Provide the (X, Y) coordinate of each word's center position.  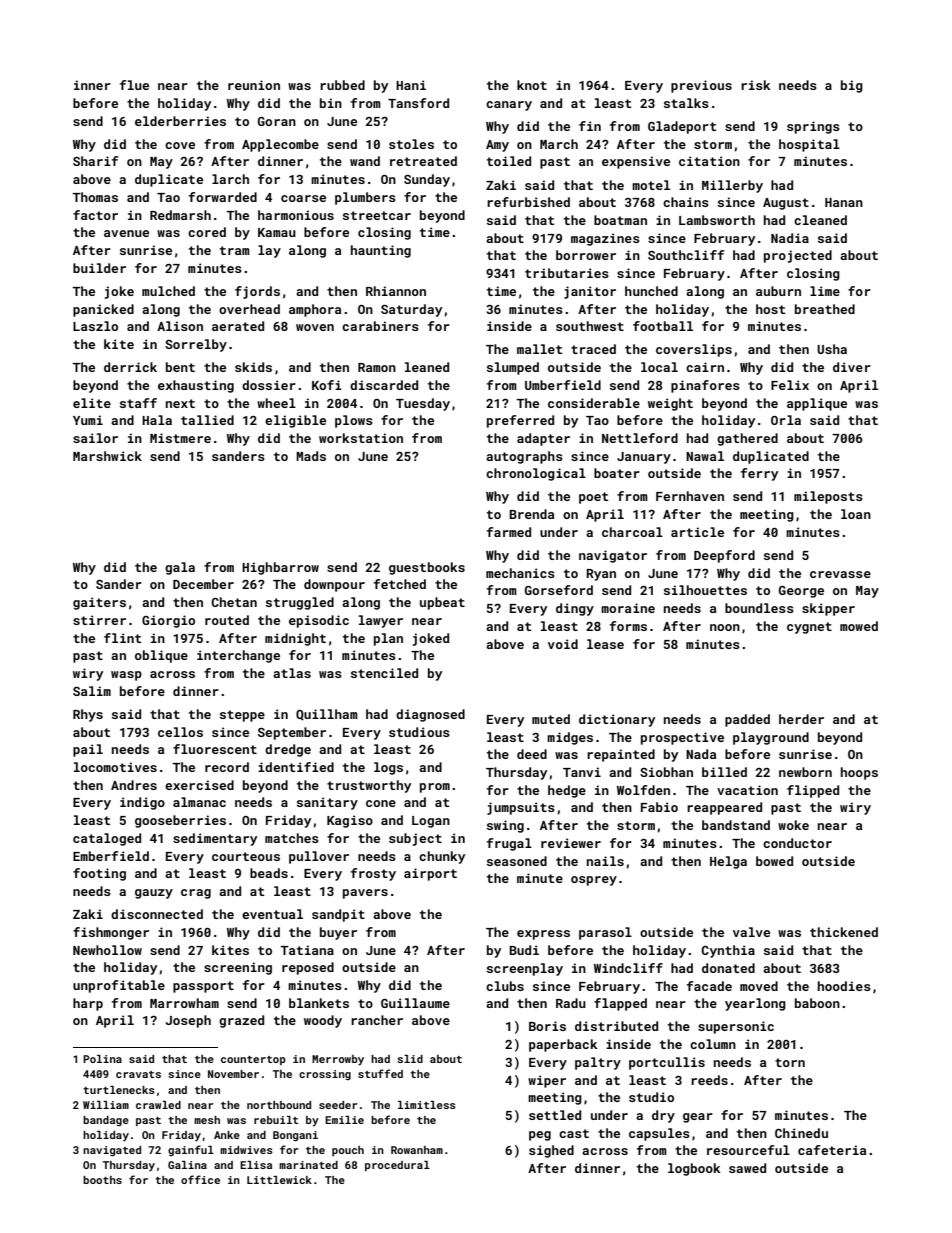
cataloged (107, 839)
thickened (844, 932)
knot (532, 85)
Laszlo (95, 326)
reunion (254, 85)
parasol (605, 933)
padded (747, 720)
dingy (575, 609)
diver (852, 367)
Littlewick (279, 1180)
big (852, 86)
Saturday (411, 310)
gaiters (99, 603)
